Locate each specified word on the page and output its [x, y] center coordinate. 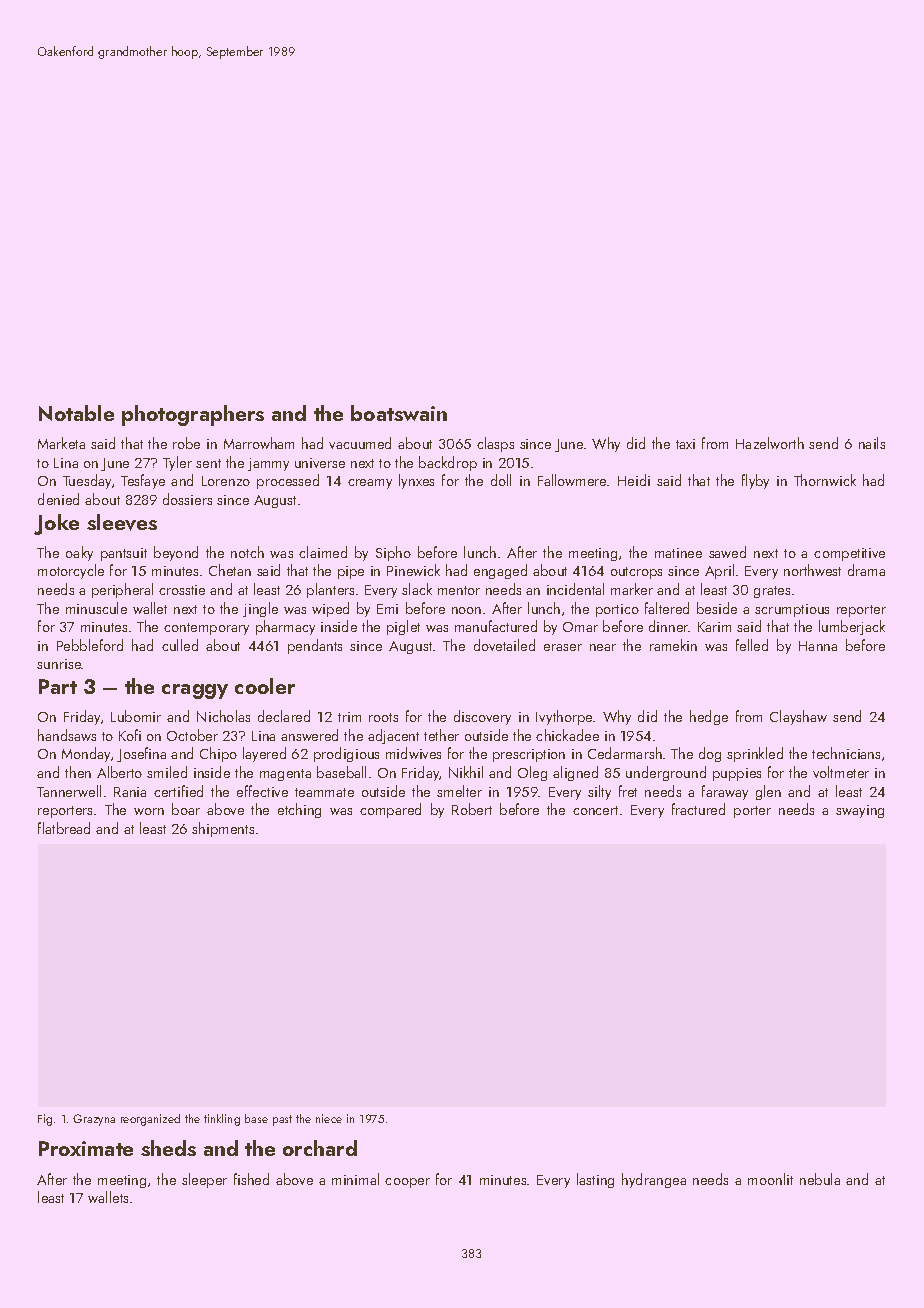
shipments [223, 829]
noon [466, 610]
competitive [849, 554]
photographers [193, 415]
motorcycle [71, 571]
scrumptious [792, 610]
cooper [407, 1183]
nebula [820, 1179]
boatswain [399, 413]
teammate [324, 792]
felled [752, 645]
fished [251, 1179]
